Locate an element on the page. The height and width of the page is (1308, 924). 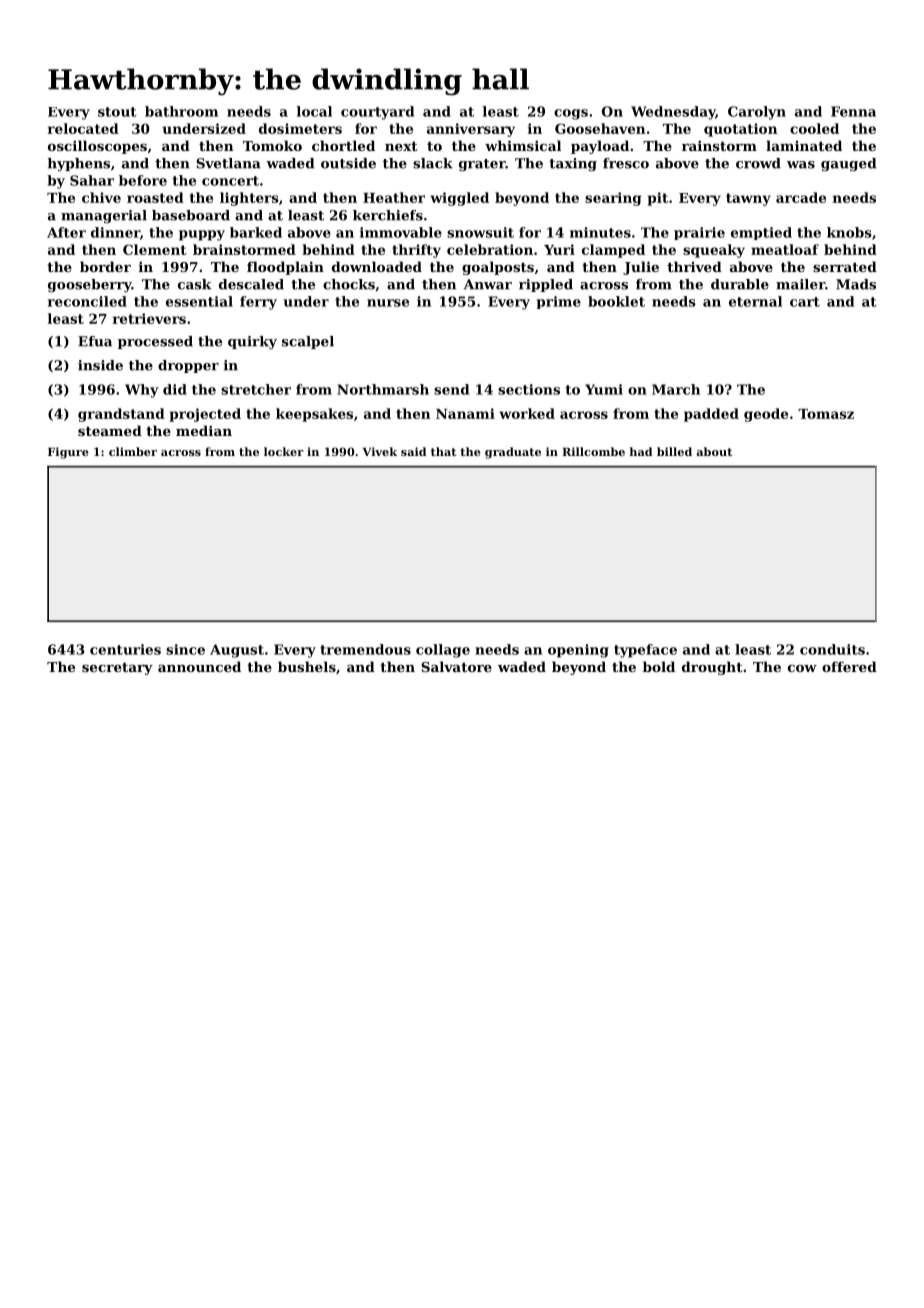
Vivek is located at coordinates (380, 451).
